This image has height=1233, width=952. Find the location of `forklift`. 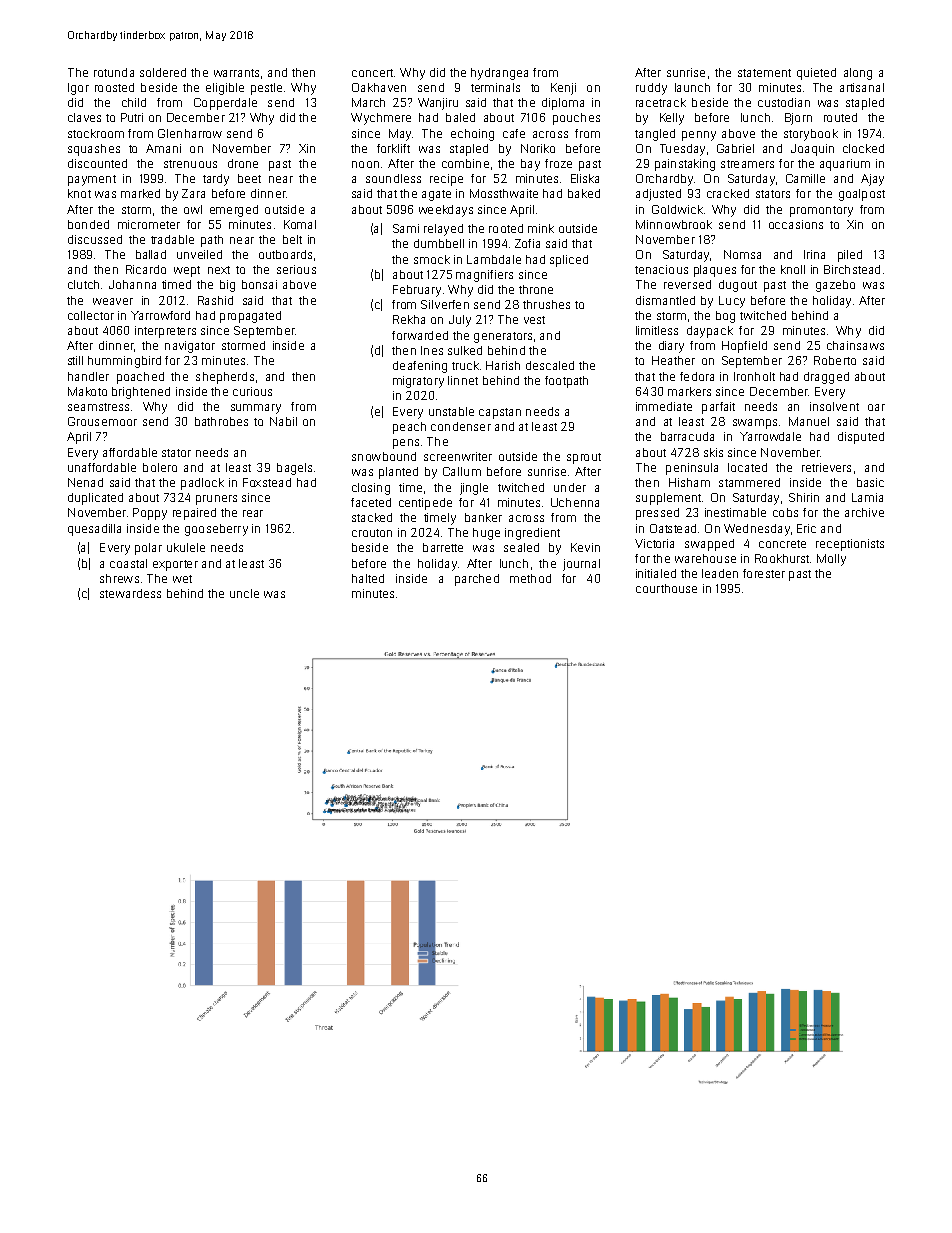

forklift is located at coordinates (393, 148).
